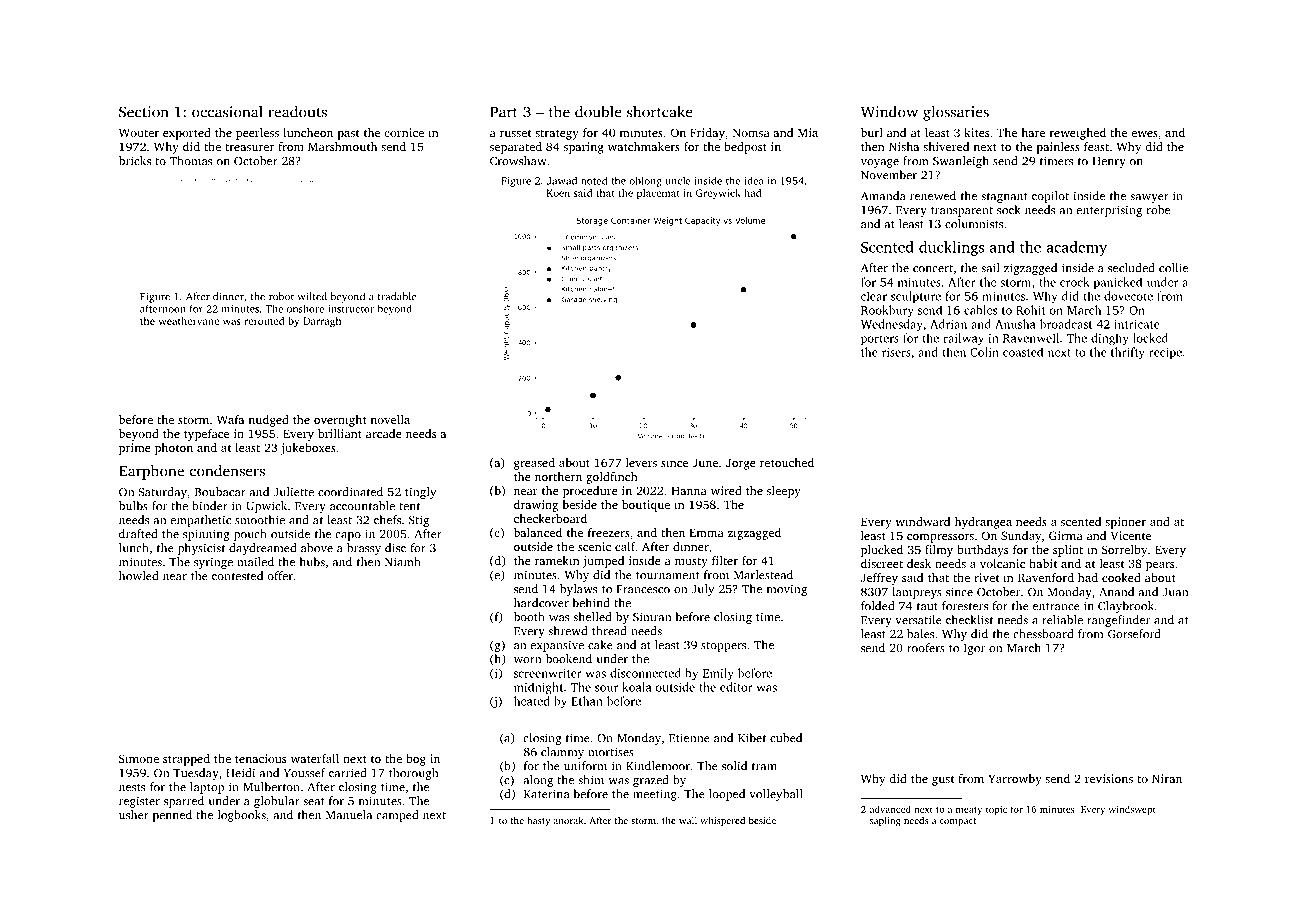 This page has width=1308, height=924. Describe the element at coordinates (880, 340) in the page. I see `porters` at that location.
